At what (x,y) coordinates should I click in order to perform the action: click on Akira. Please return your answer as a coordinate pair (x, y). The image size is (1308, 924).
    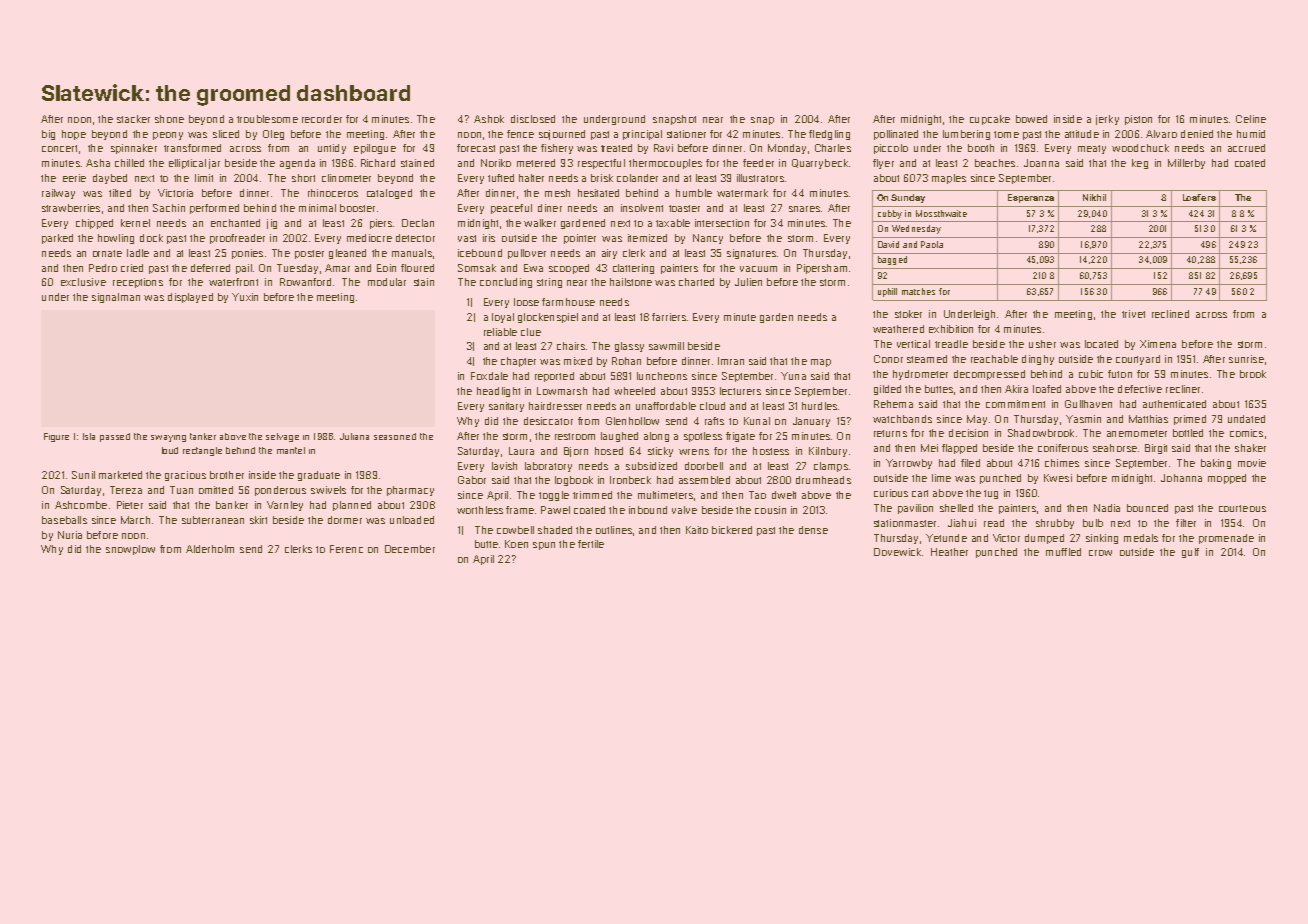
    Looking at the image, I should click on (1016, 389).
